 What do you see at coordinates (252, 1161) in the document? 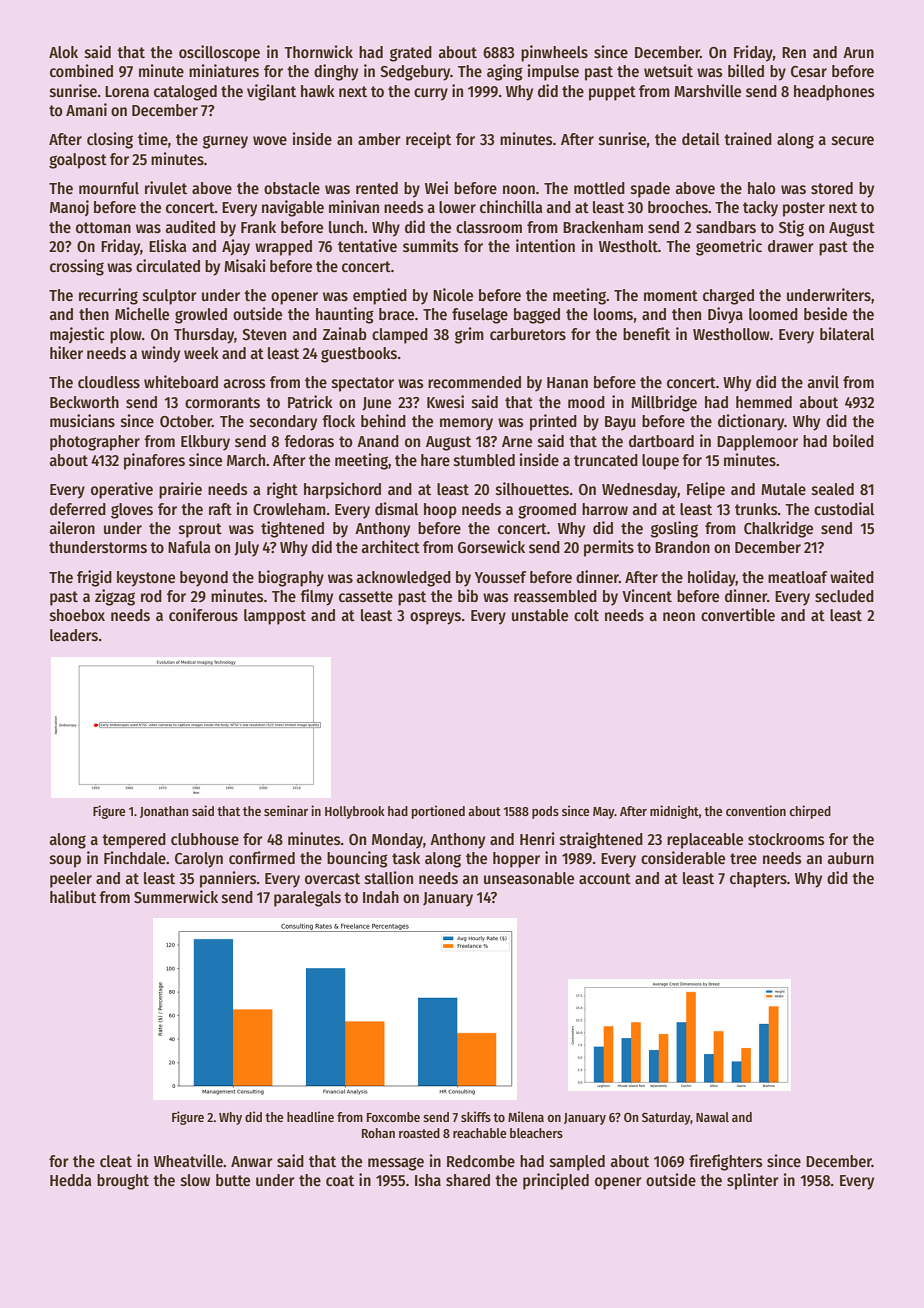
I see `Anwar` at bounding box center [252, 1161].
